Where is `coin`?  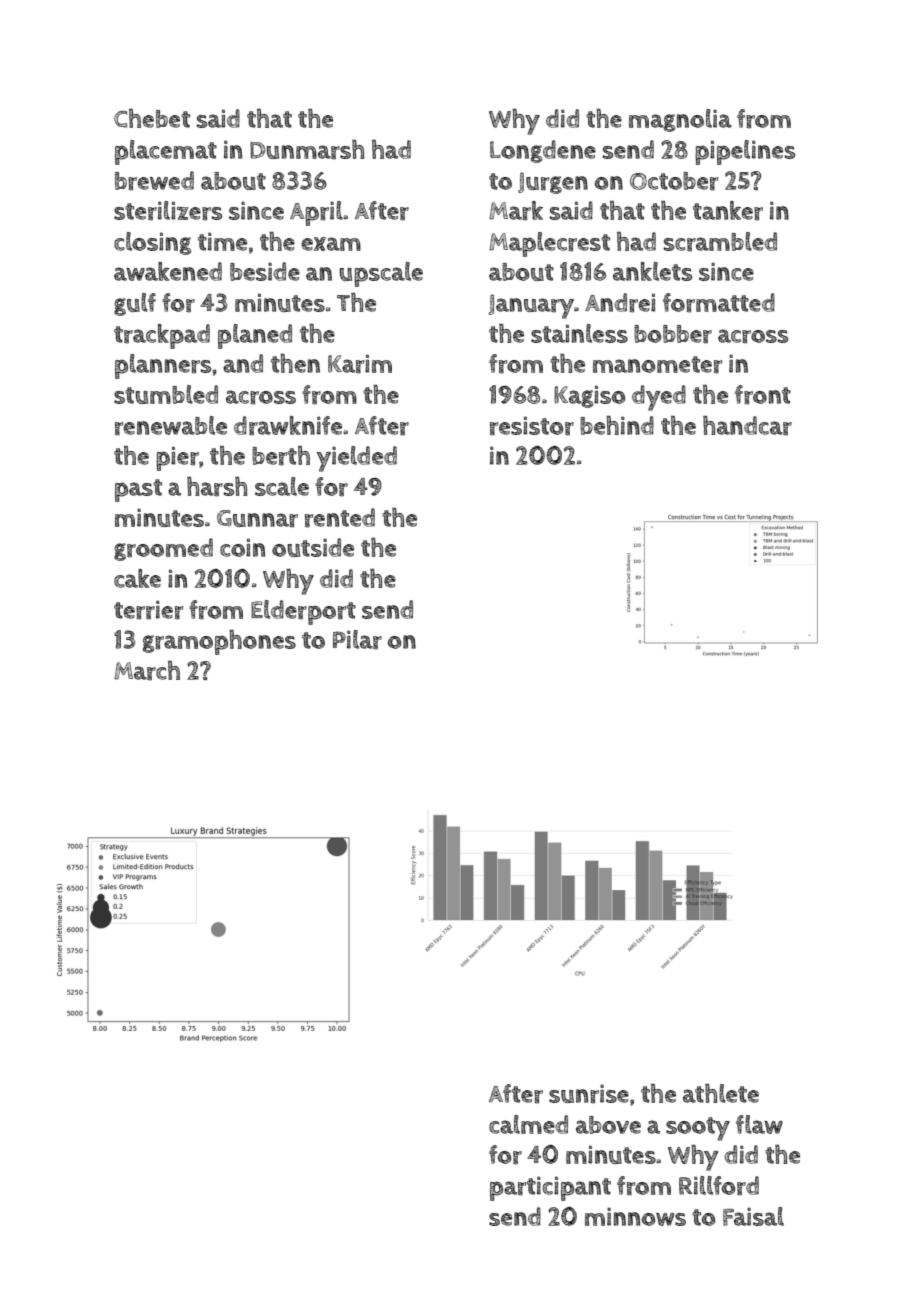
coin is located at coordinates (242, 547).
